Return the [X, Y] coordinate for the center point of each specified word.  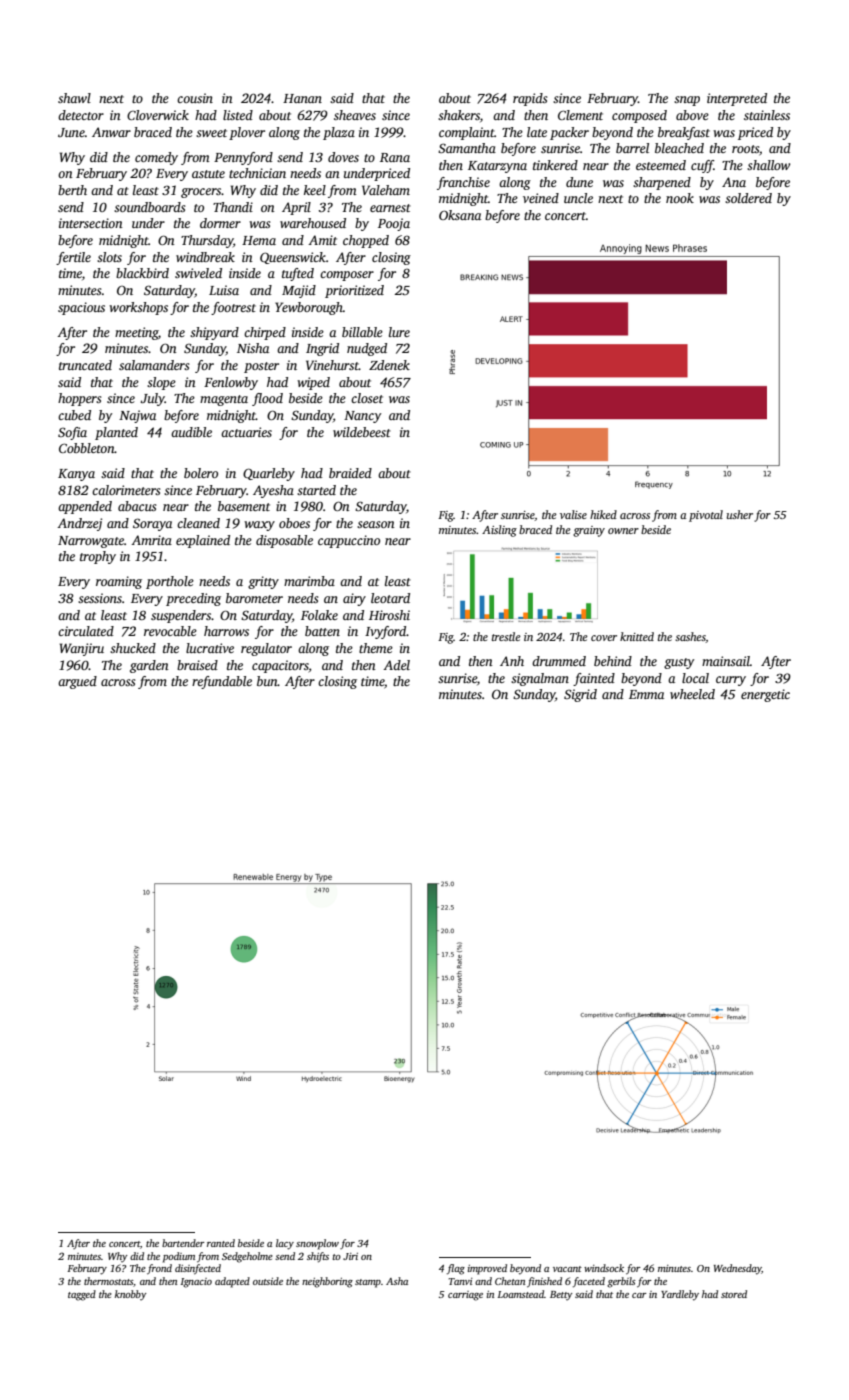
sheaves [355, 115]
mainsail [726, 661]
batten [322, 631]
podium [179, 1257]
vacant [567, 1269]
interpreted [737, 99]
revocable [170, 631]
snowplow [317, 1244]
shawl [74, 98]
